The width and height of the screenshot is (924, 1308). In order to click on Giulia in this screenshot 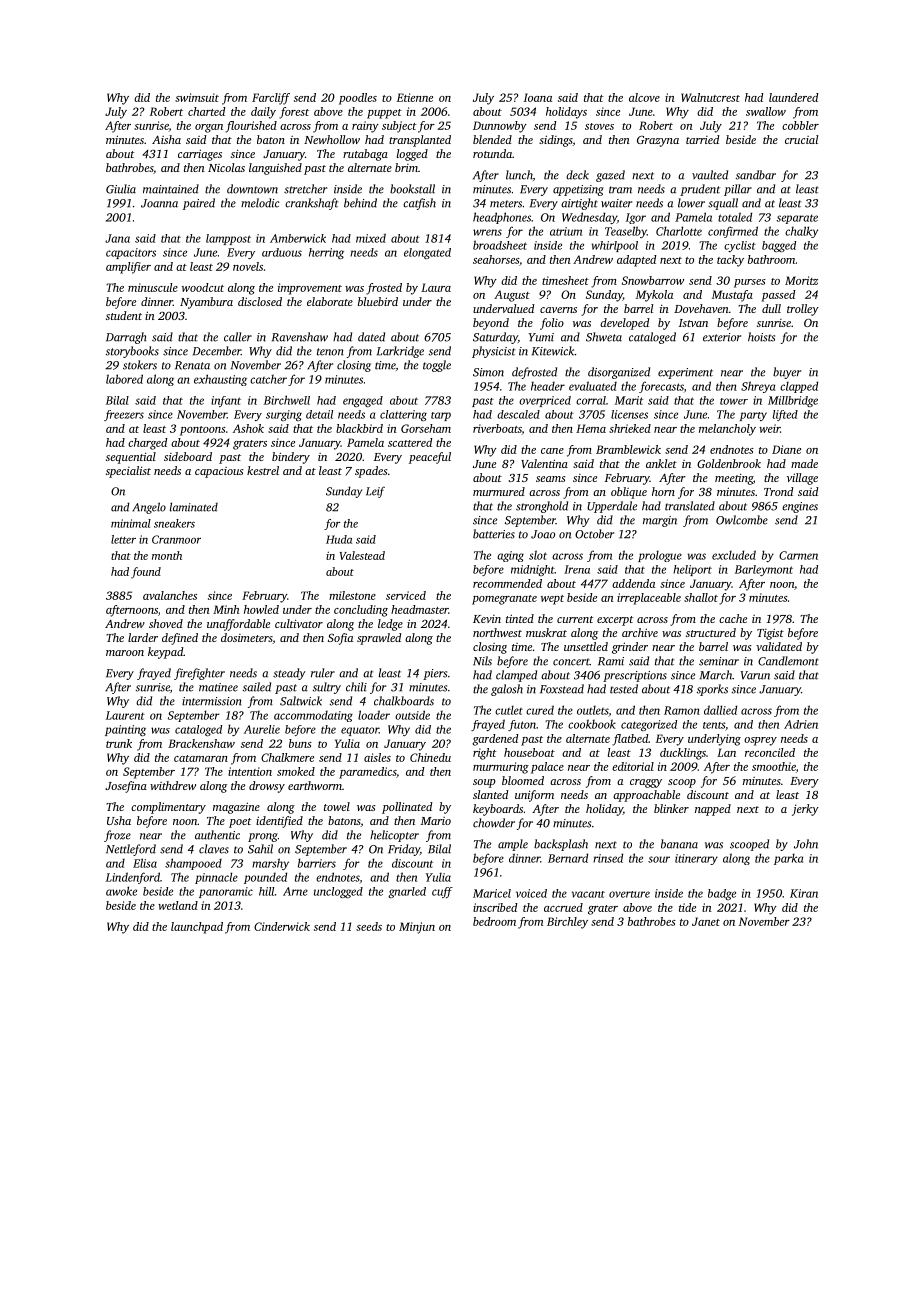, I will do `click(121, 189)`.
